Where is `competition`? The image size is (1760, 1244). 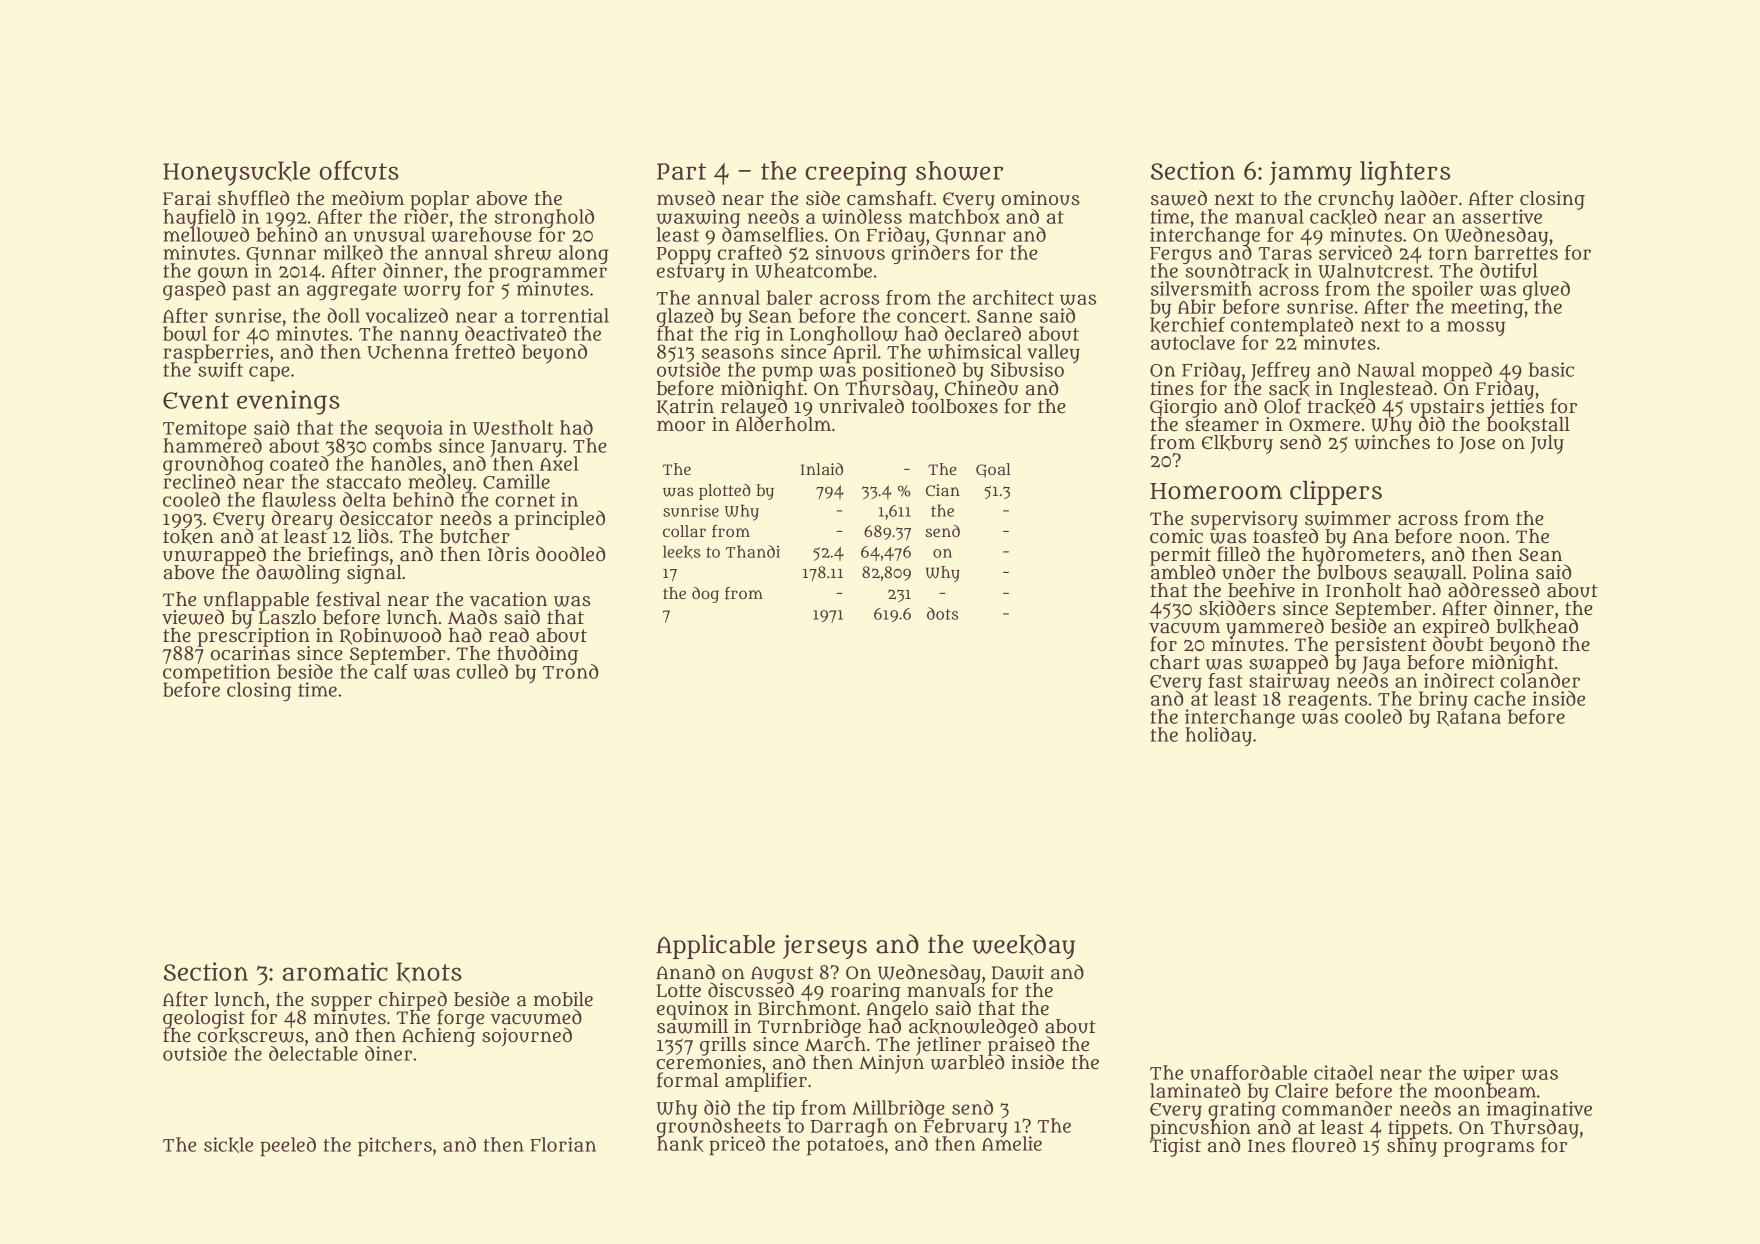
competition is located at coordinates (217, 673).
